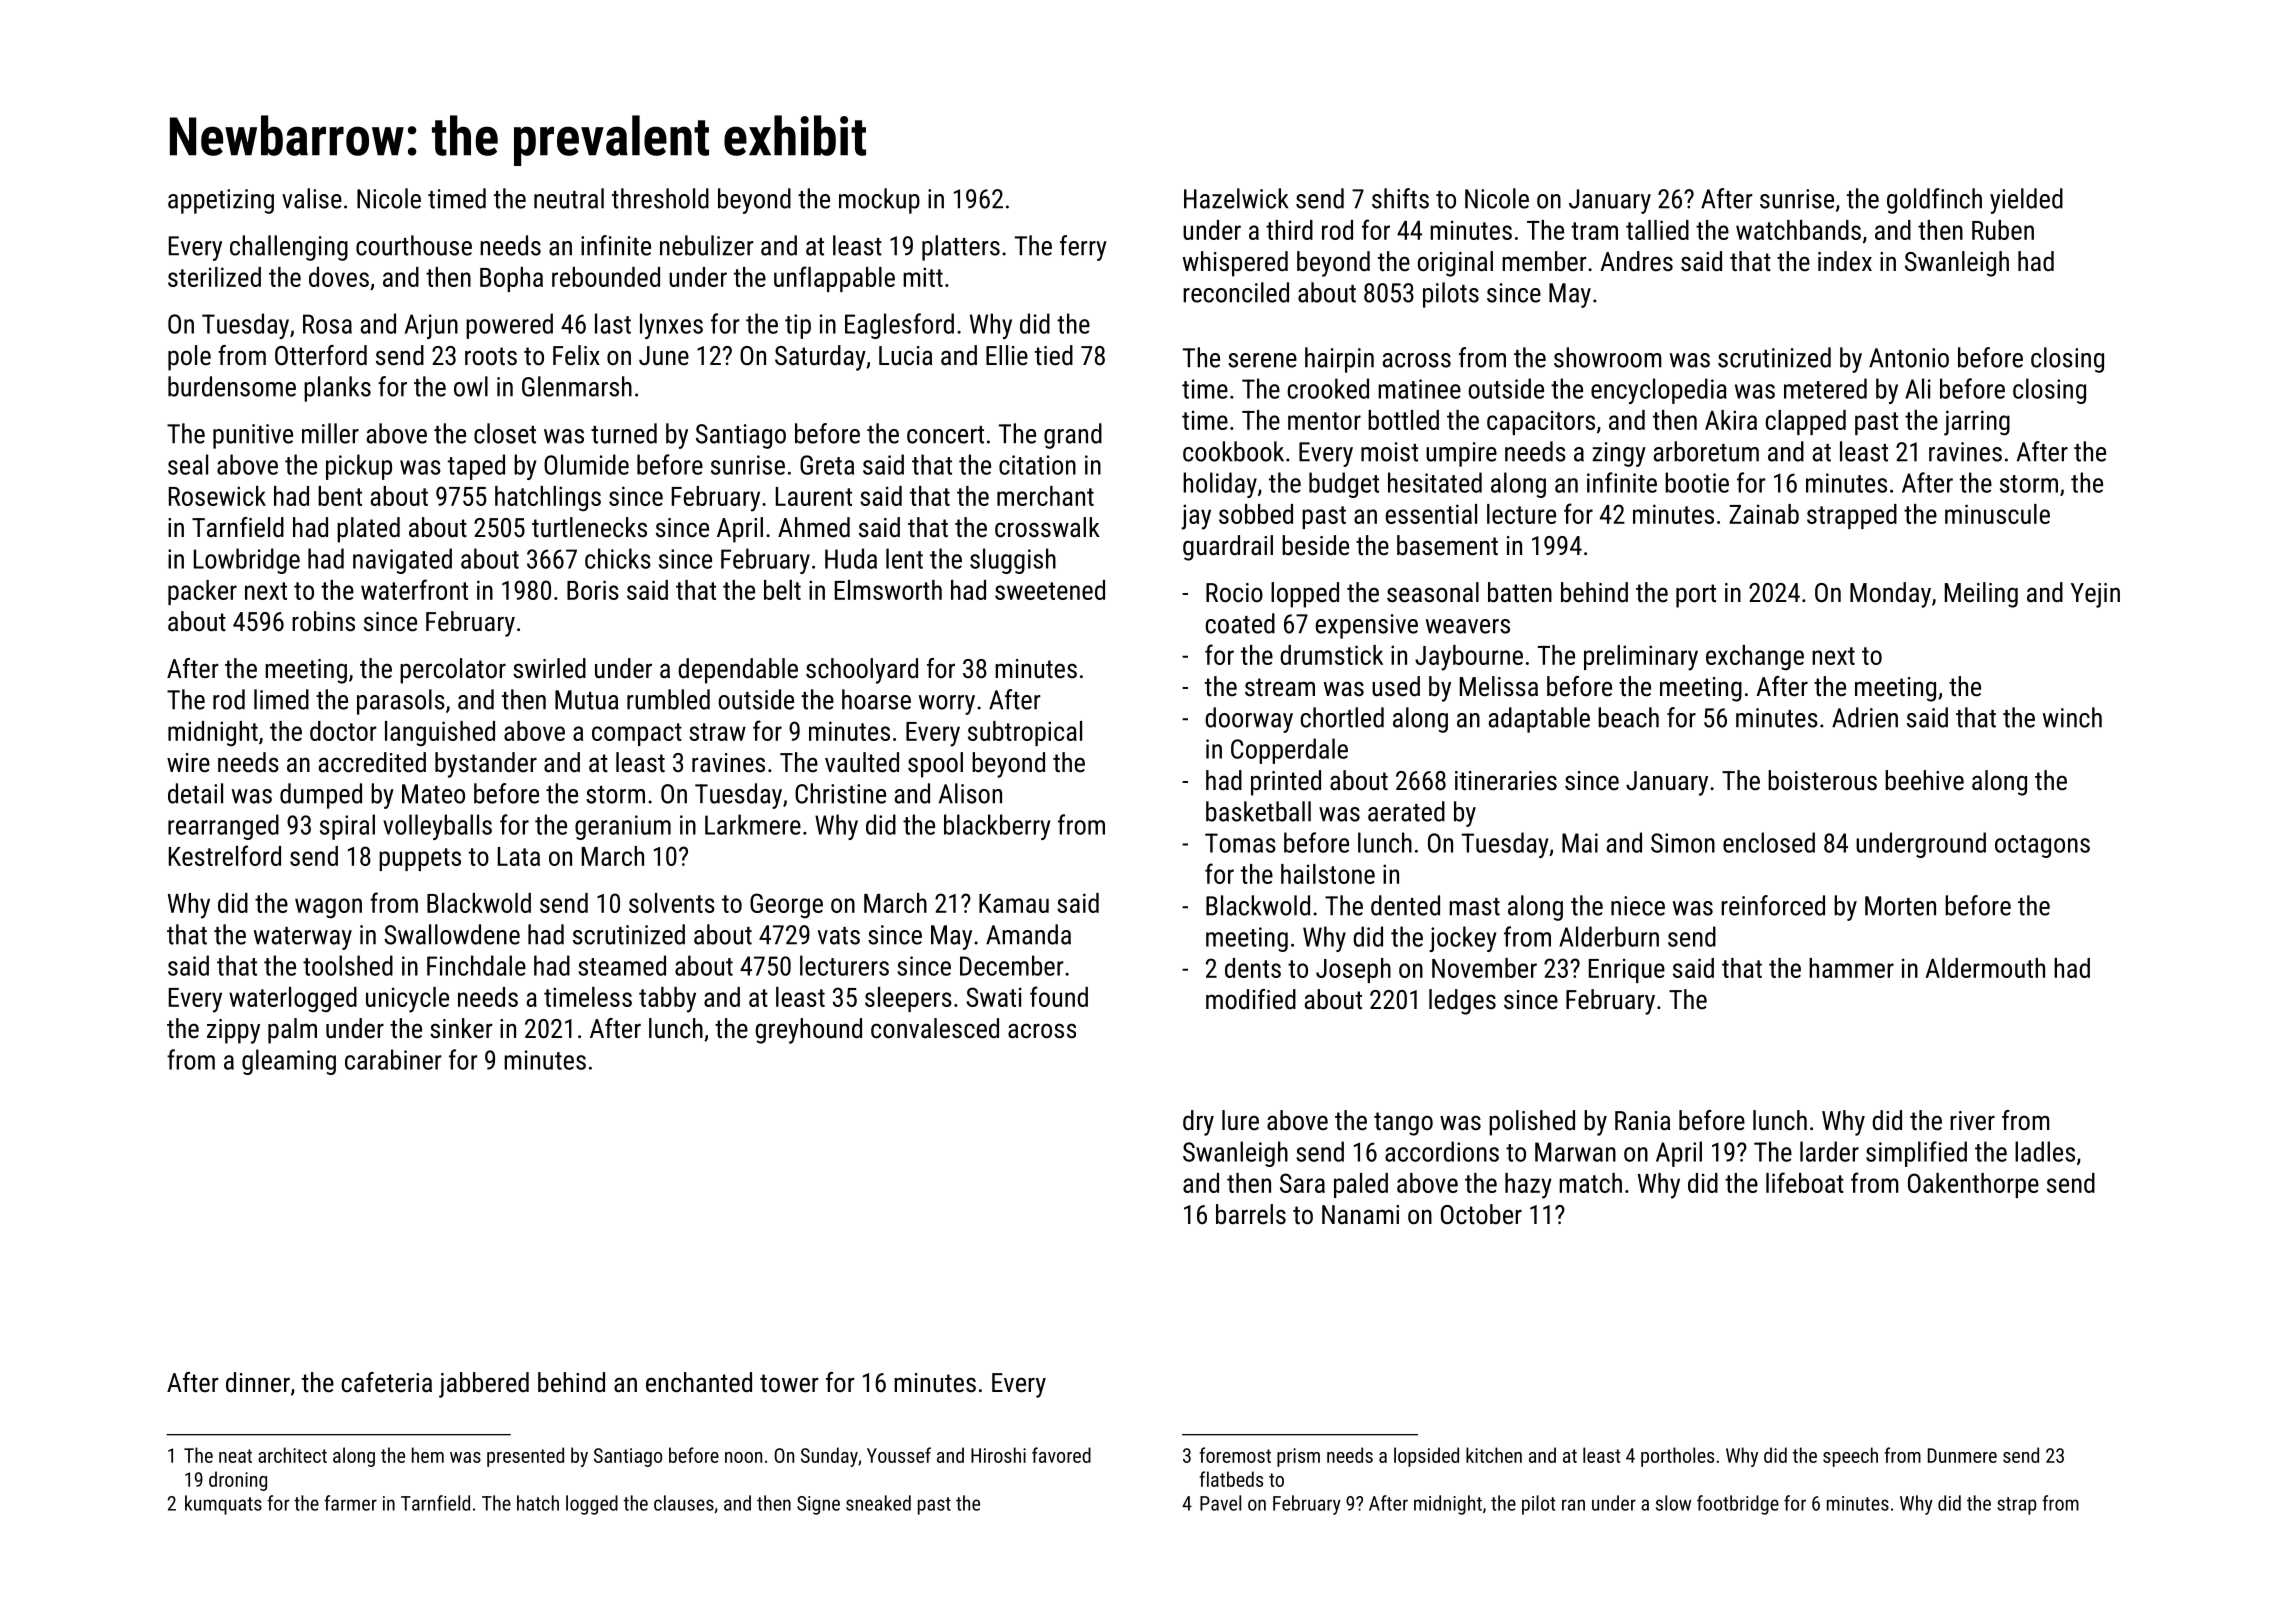 The width and height of the screenshot is (2292, 1620). I want to click on subtropical, so click(1025, 733).
